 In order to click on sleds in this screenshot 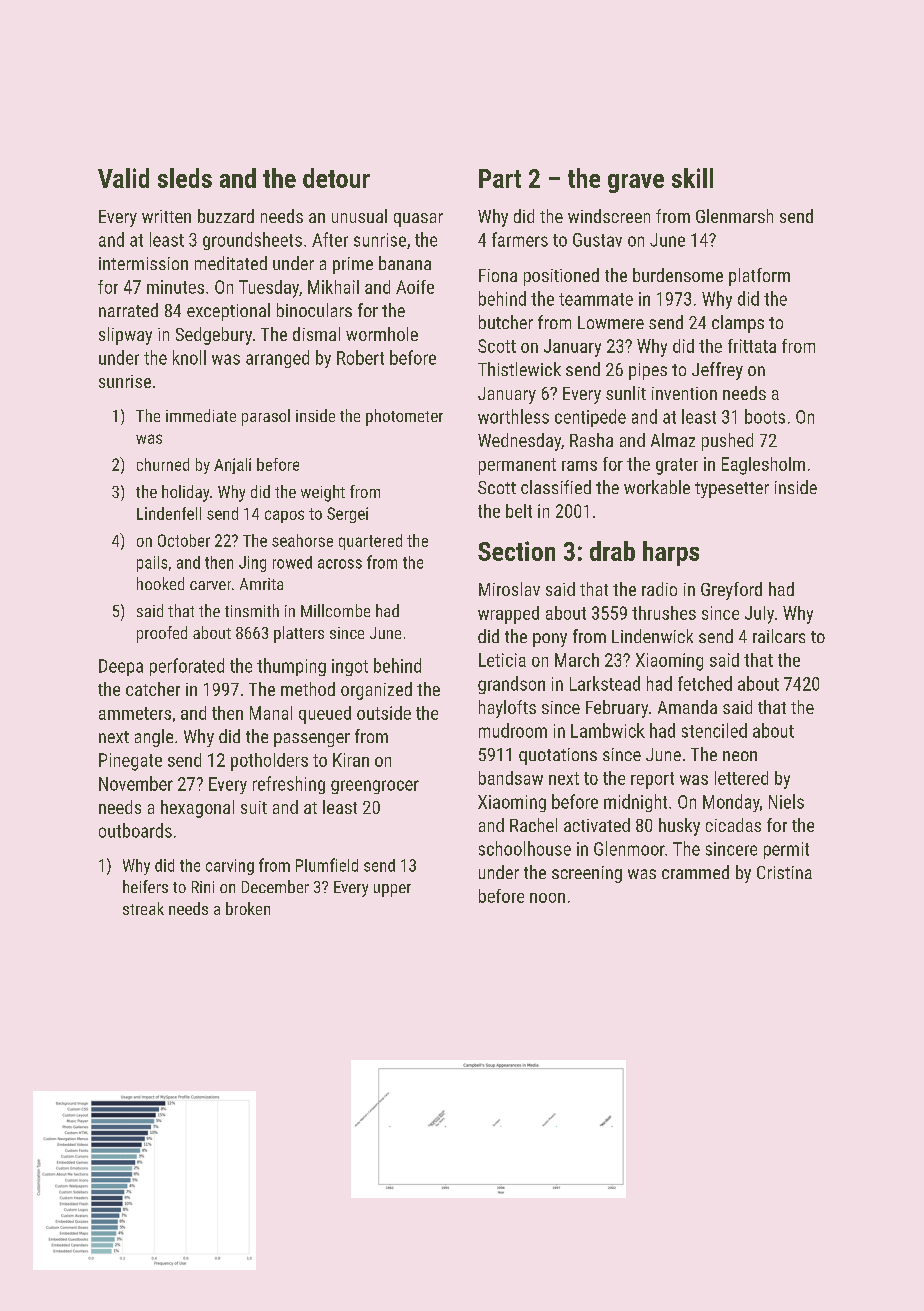, I will do `click(185, 178)`.
